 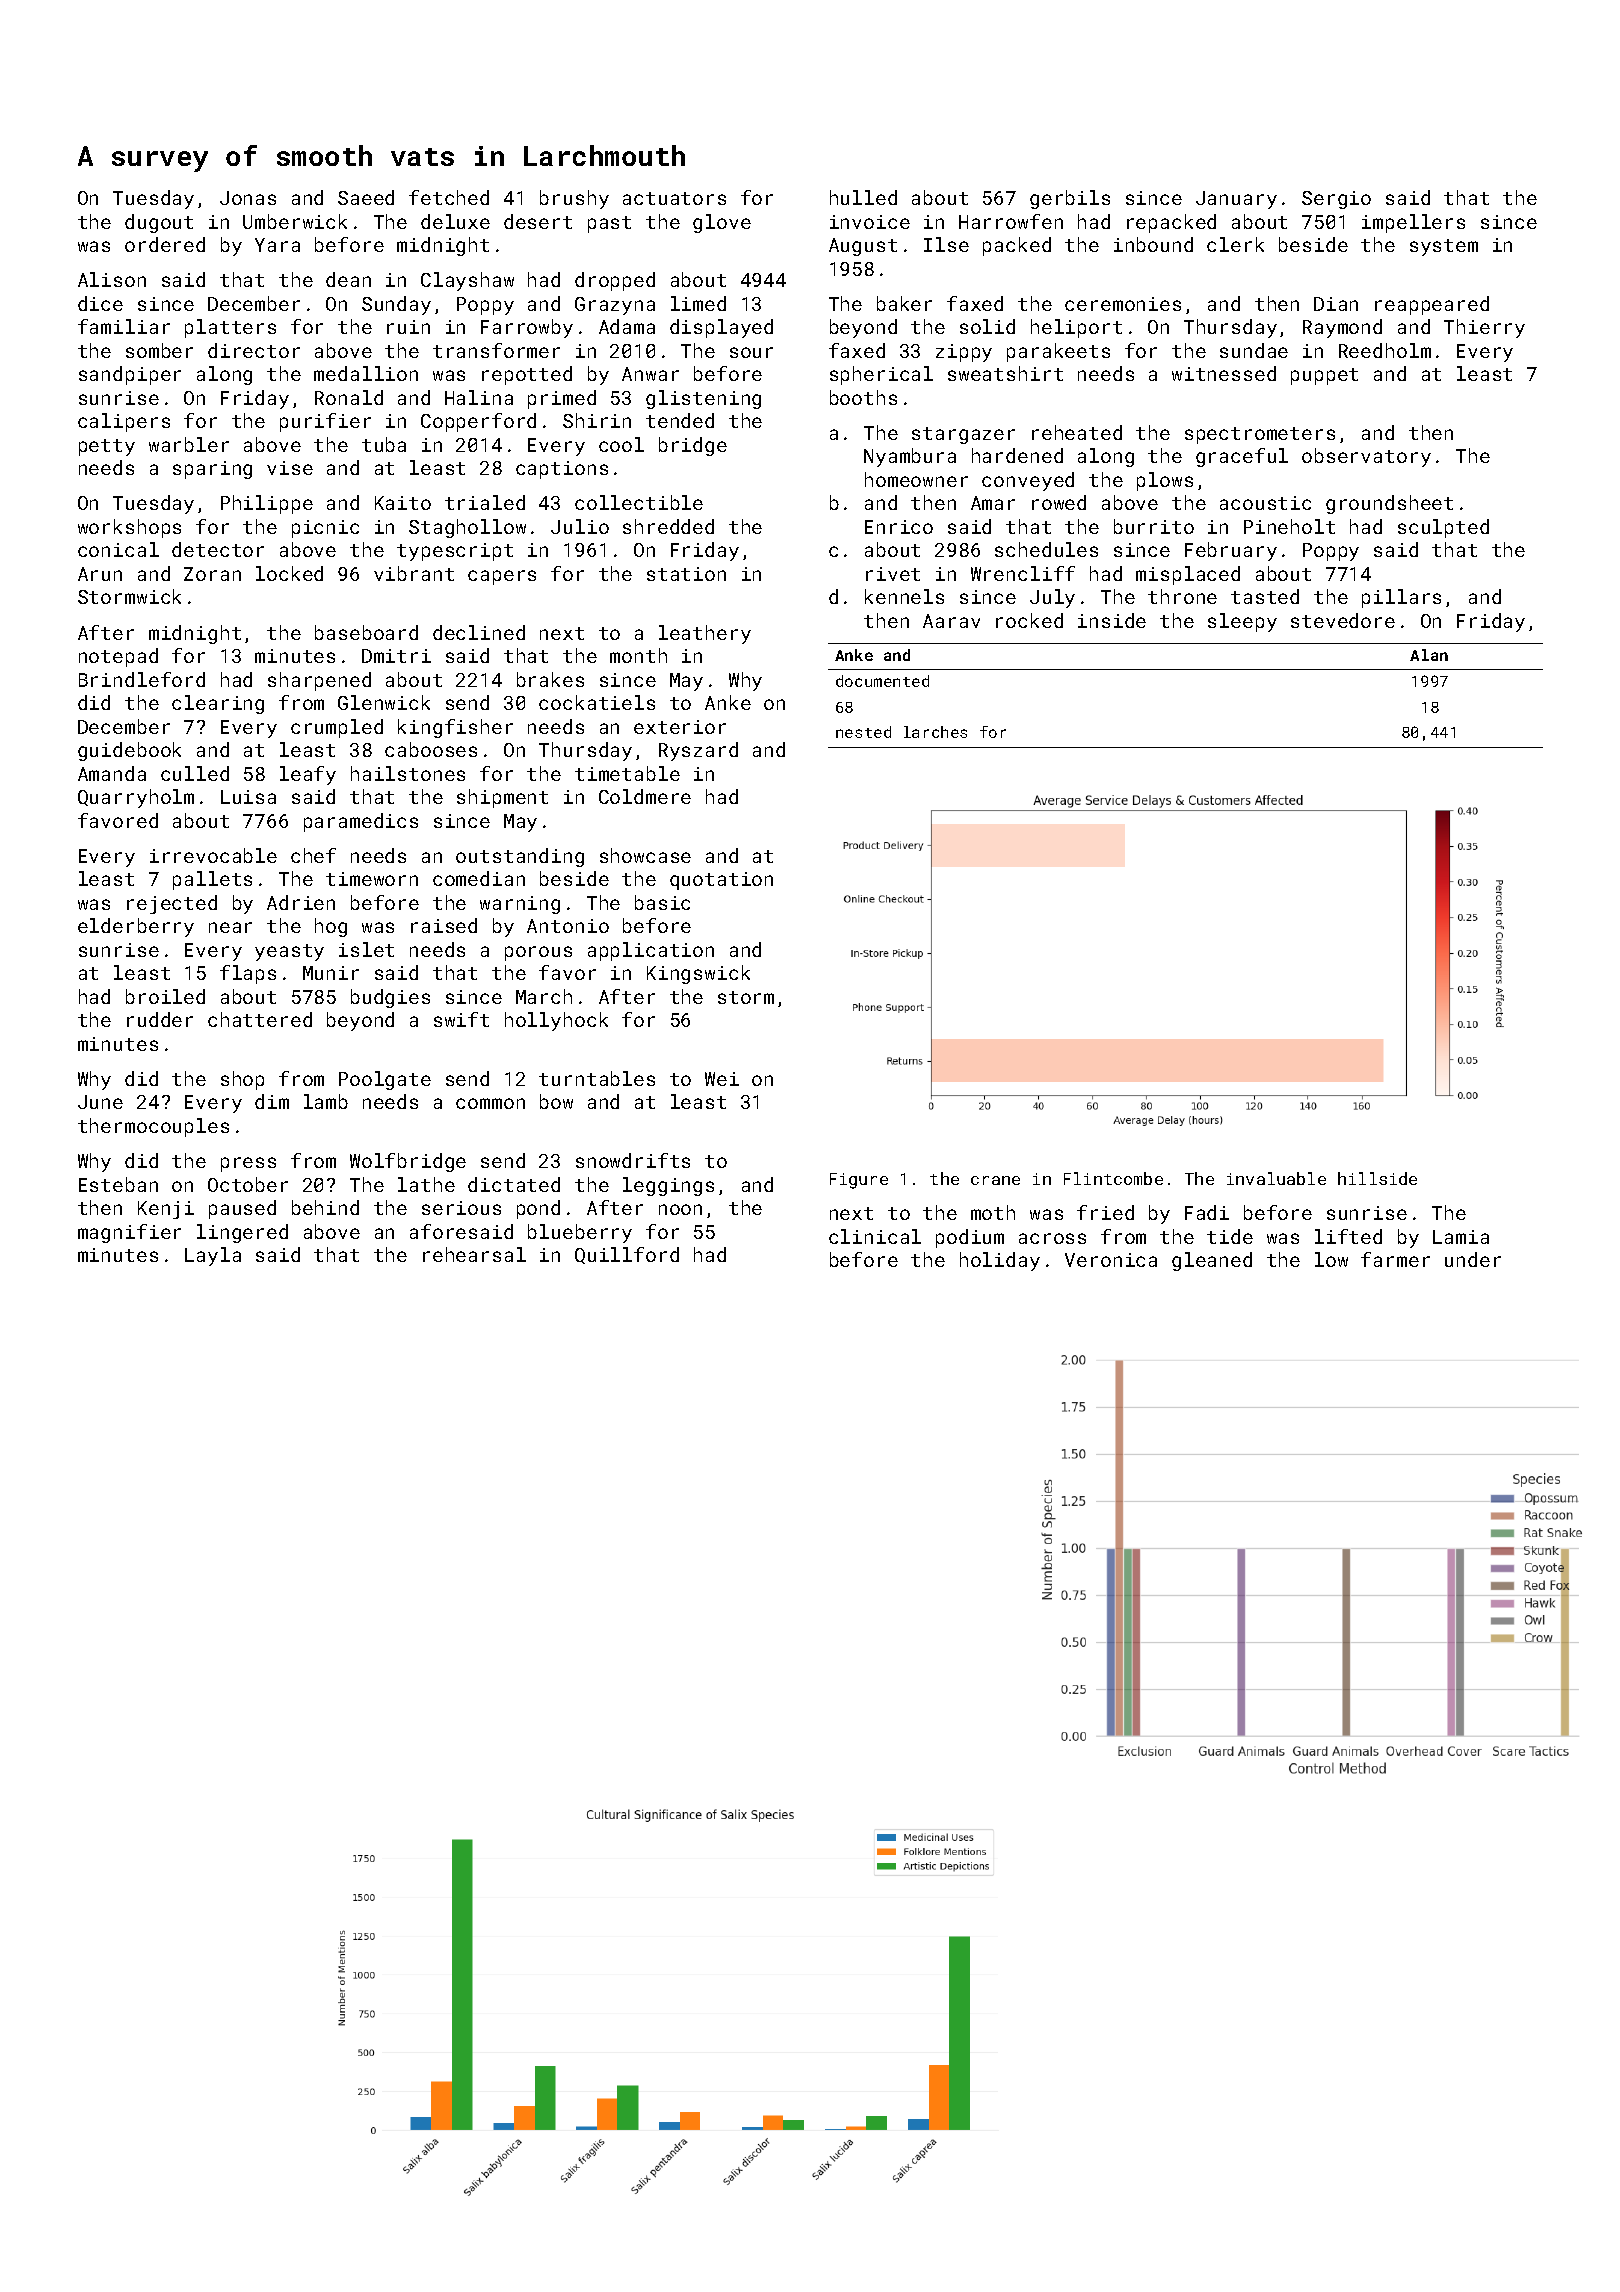 I want to click on leathery, so click(x=705, y=634).
